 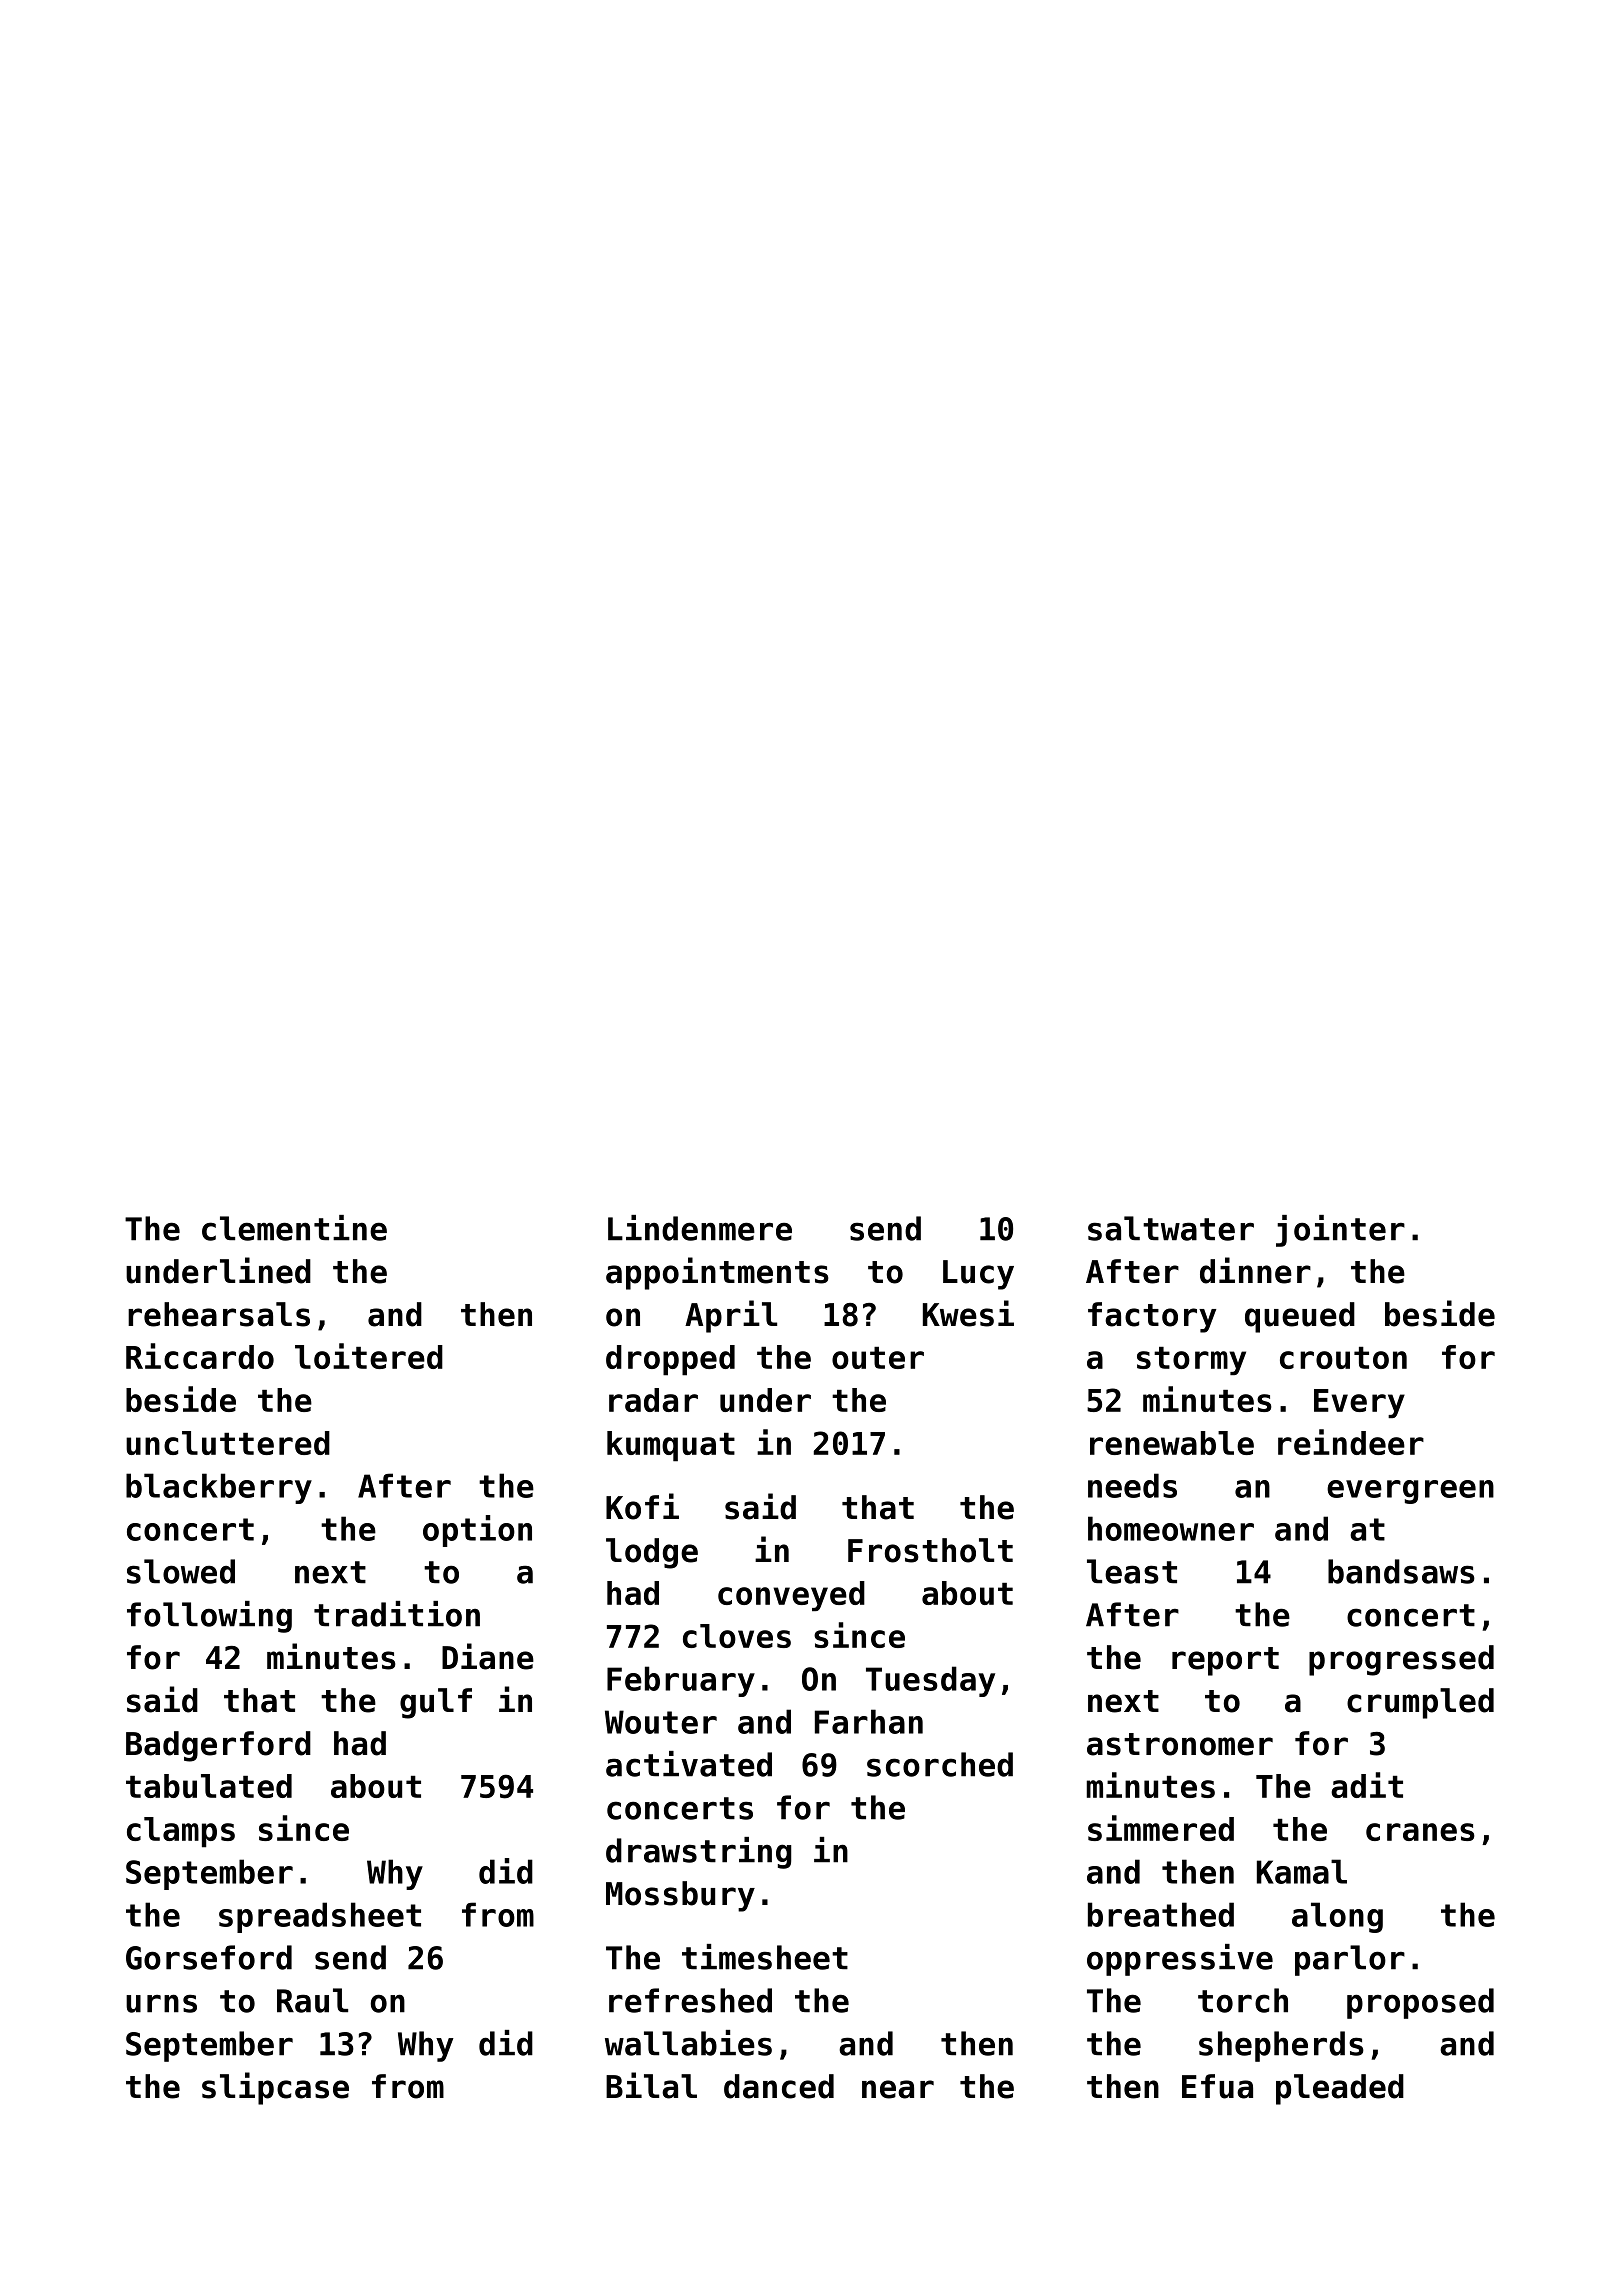 What do you see at coordinates (1359, 1403) in the image?
I see `Every` at bounding box center [1359, 1403].
